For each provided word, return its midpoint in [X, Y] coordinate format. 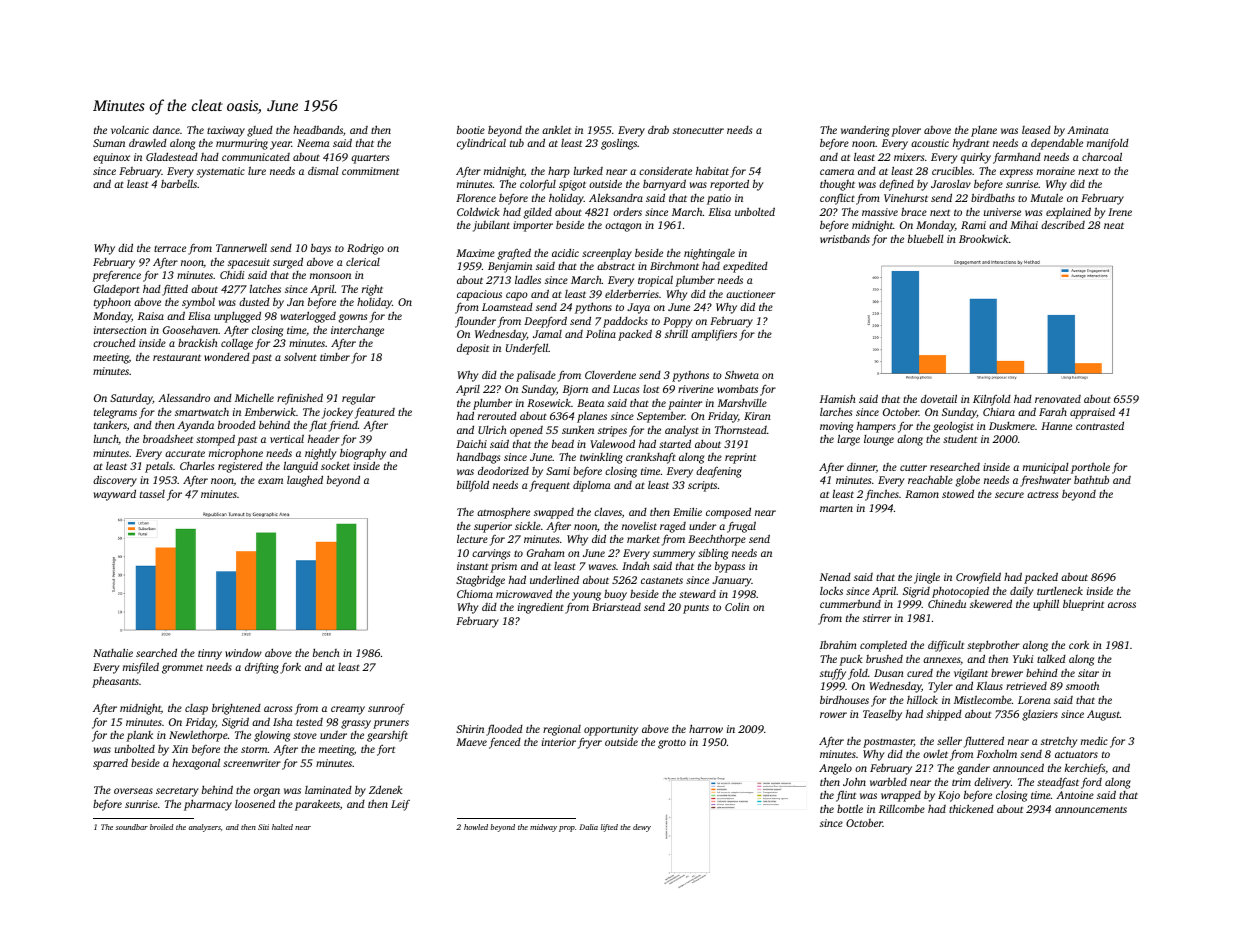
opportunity [611, 730]
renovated [1058, 399]
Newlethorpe [198, 736]
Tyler [940, 687]
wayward [115, 495]
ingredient [541, 608]
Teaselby [882, 715]
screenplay [607, 254]
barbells [179, 183]
